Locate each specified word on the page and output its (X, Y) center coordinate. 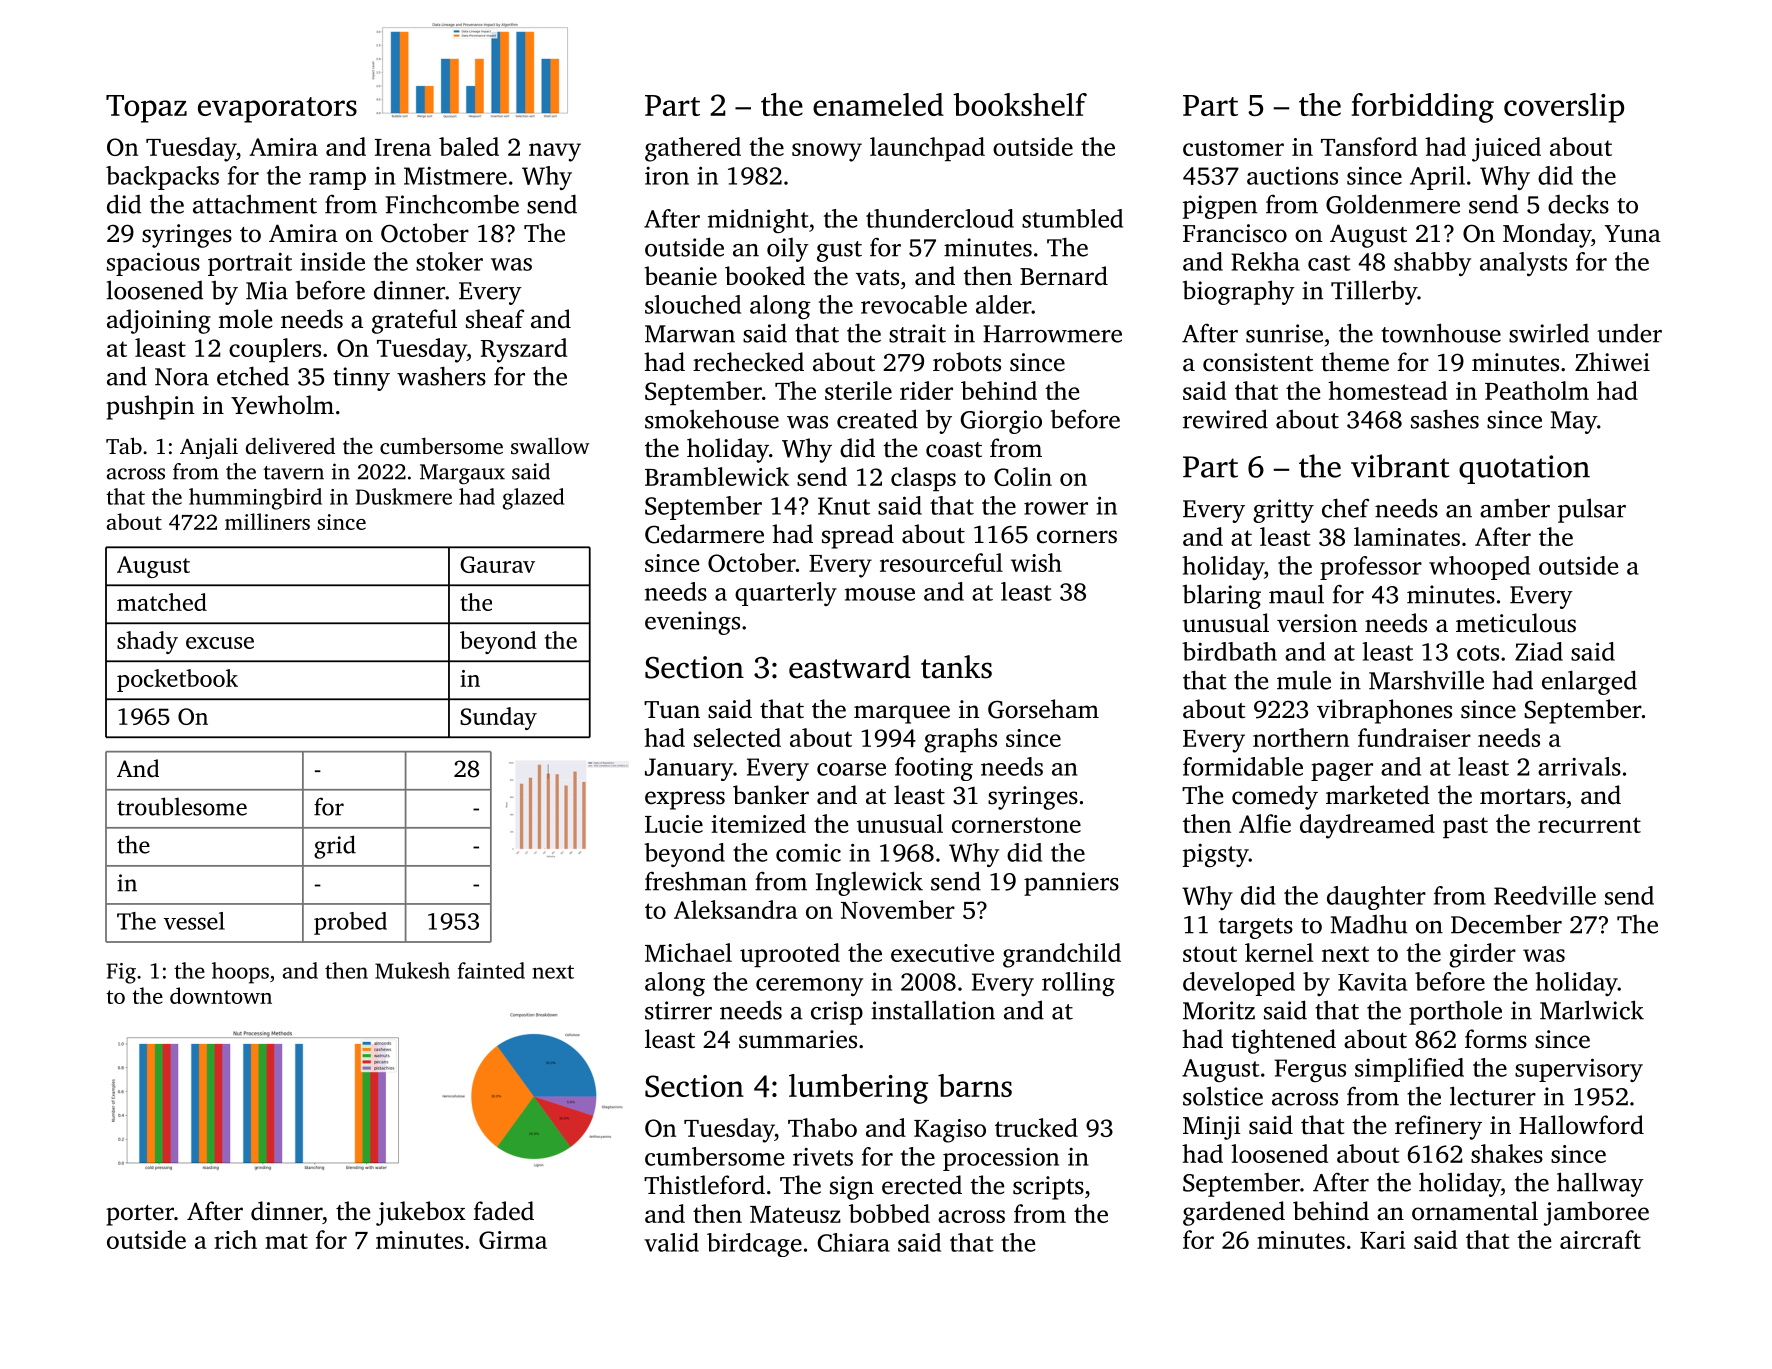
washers (441, 376)
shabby (1432, 264)
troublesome (182, 806)
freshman (696, 881)
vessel (194, 921)
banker (771, 795)
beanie (681, 276)
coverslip (1564, 108)
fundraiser (1414, 737)
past (1465, 827)
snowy (827, 152)
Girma (513, 1240)
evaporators (277, 110)
